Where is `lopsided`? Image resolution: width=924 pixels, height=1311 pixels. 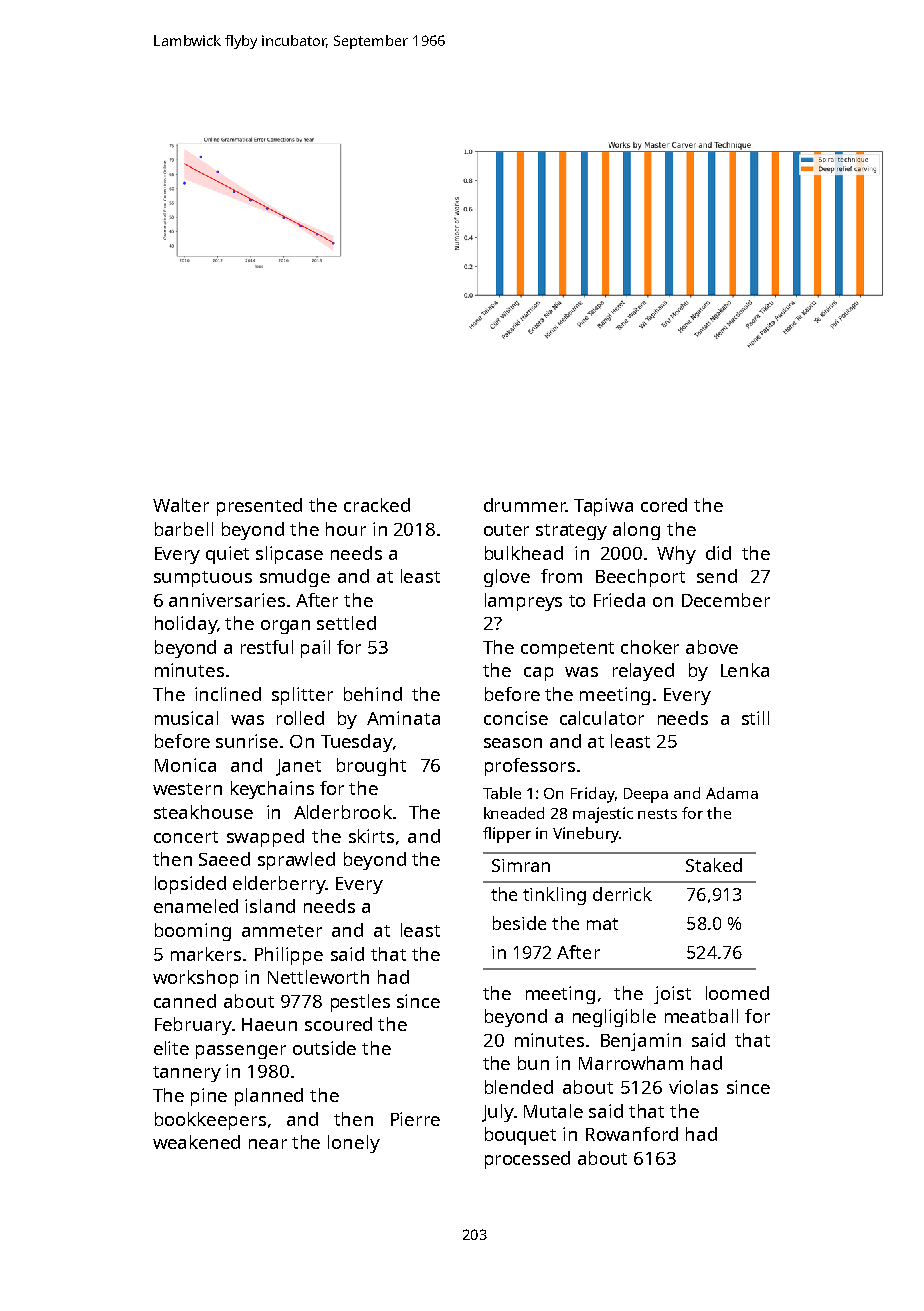 lopsided is located at coordinates (190, 885).
